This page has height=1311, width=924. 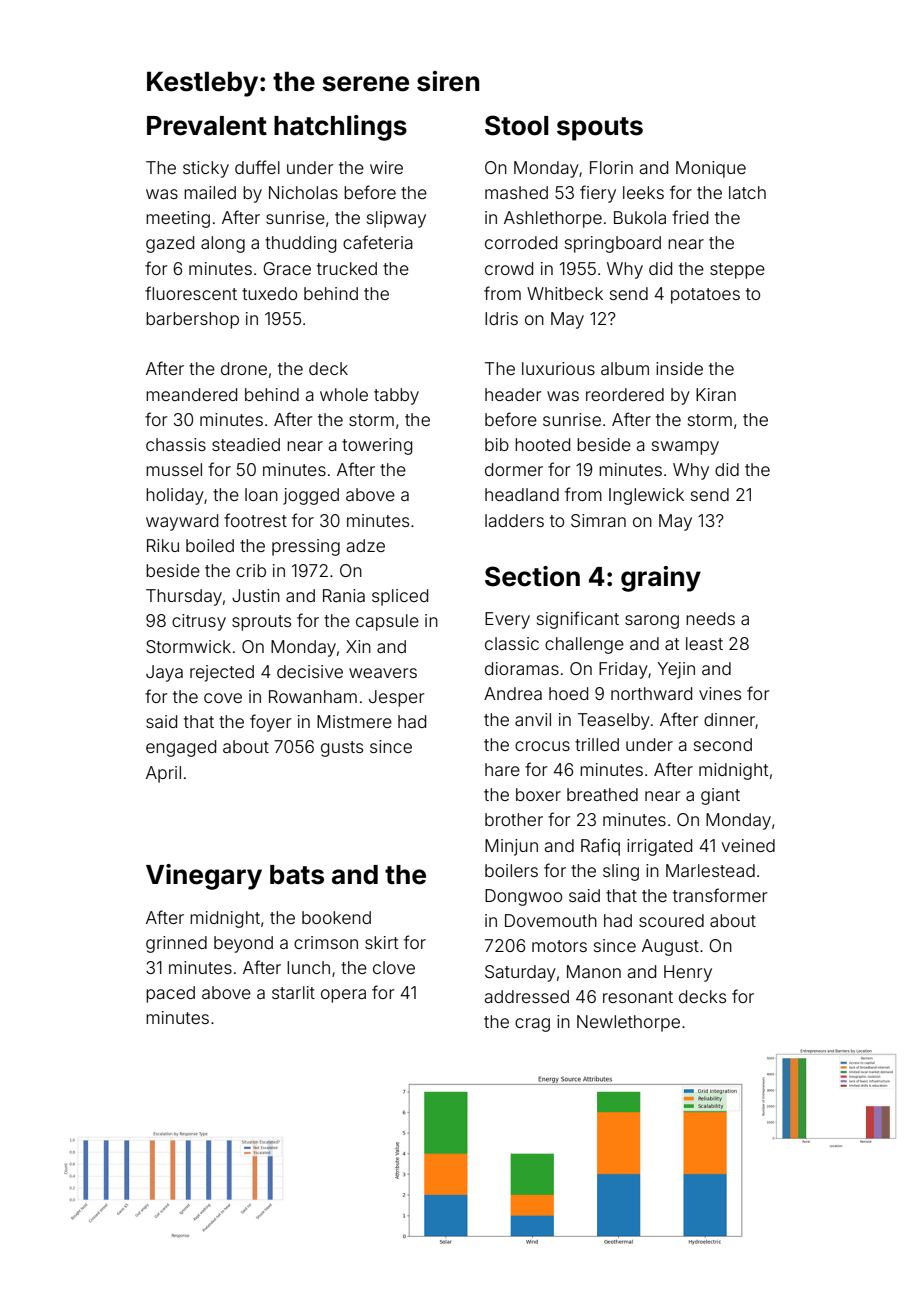 What do you see at coordinates (176, 944) in the page?
I see `grinned` at bounding box center [176, 944].
